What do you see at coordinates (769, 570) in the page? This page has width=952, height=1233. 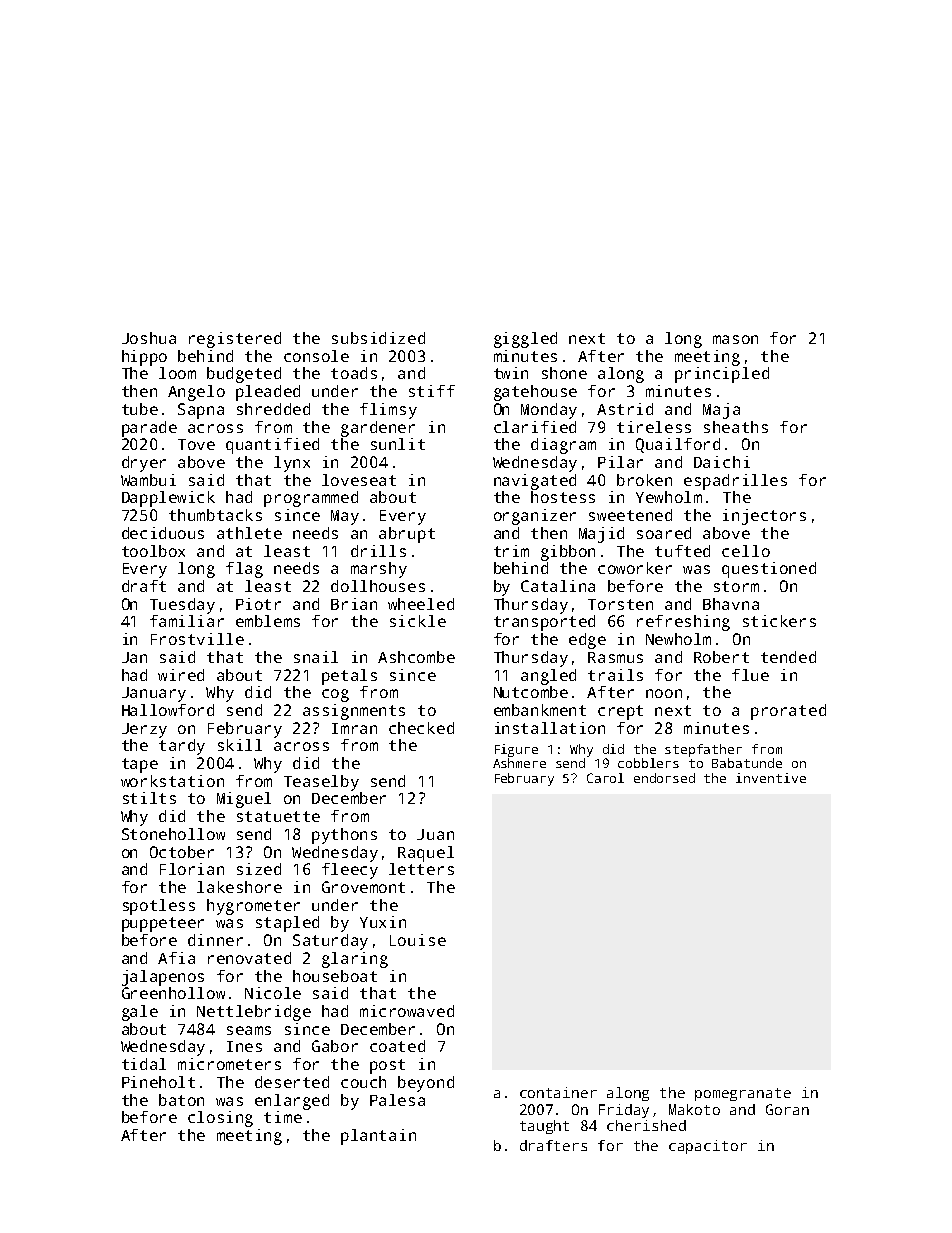 I see `questioned` at bounding box center [769, 570].
